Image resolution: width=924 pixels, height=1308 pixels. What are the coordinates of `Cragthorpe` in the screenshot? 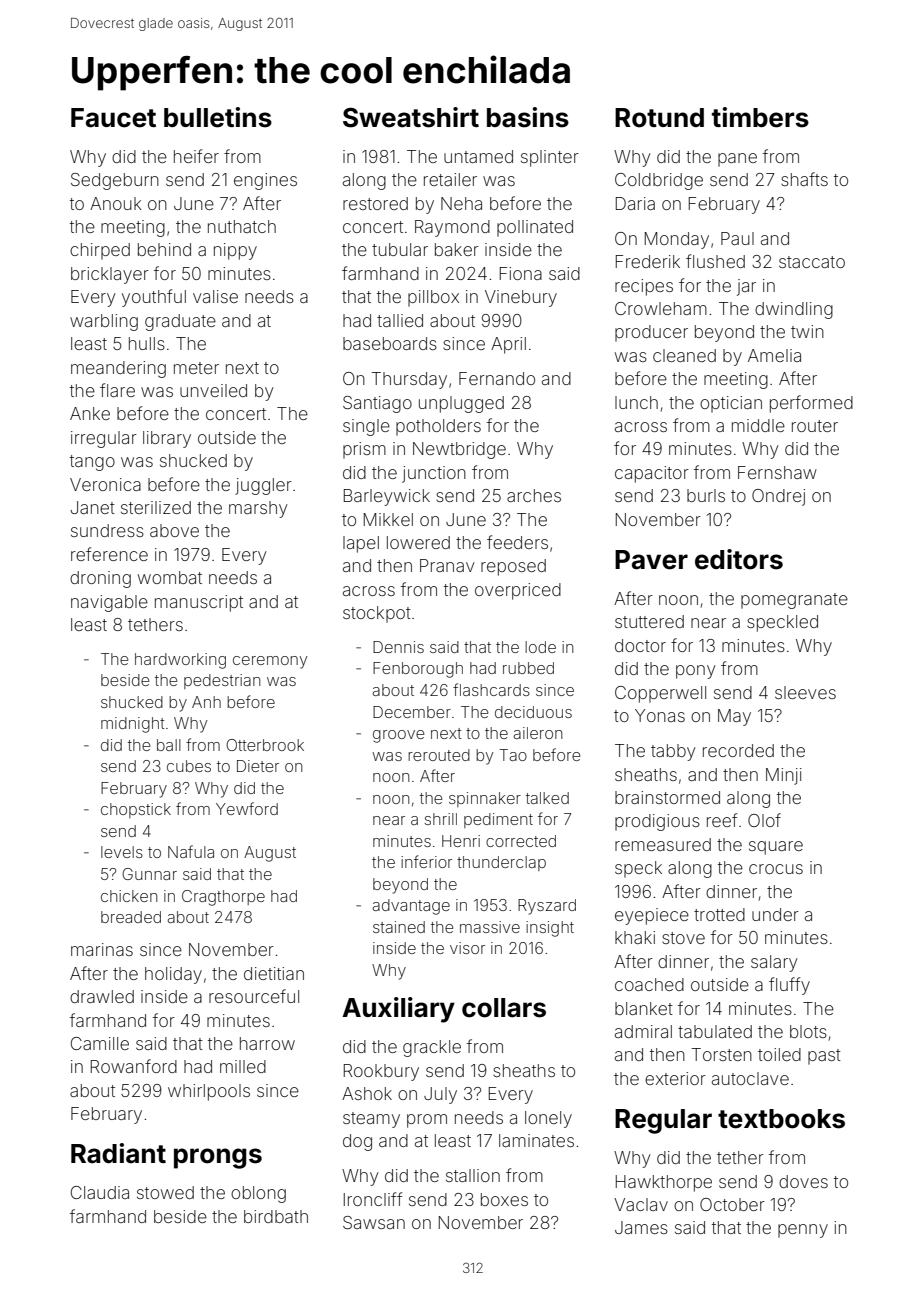 It's located at (223, 898).
